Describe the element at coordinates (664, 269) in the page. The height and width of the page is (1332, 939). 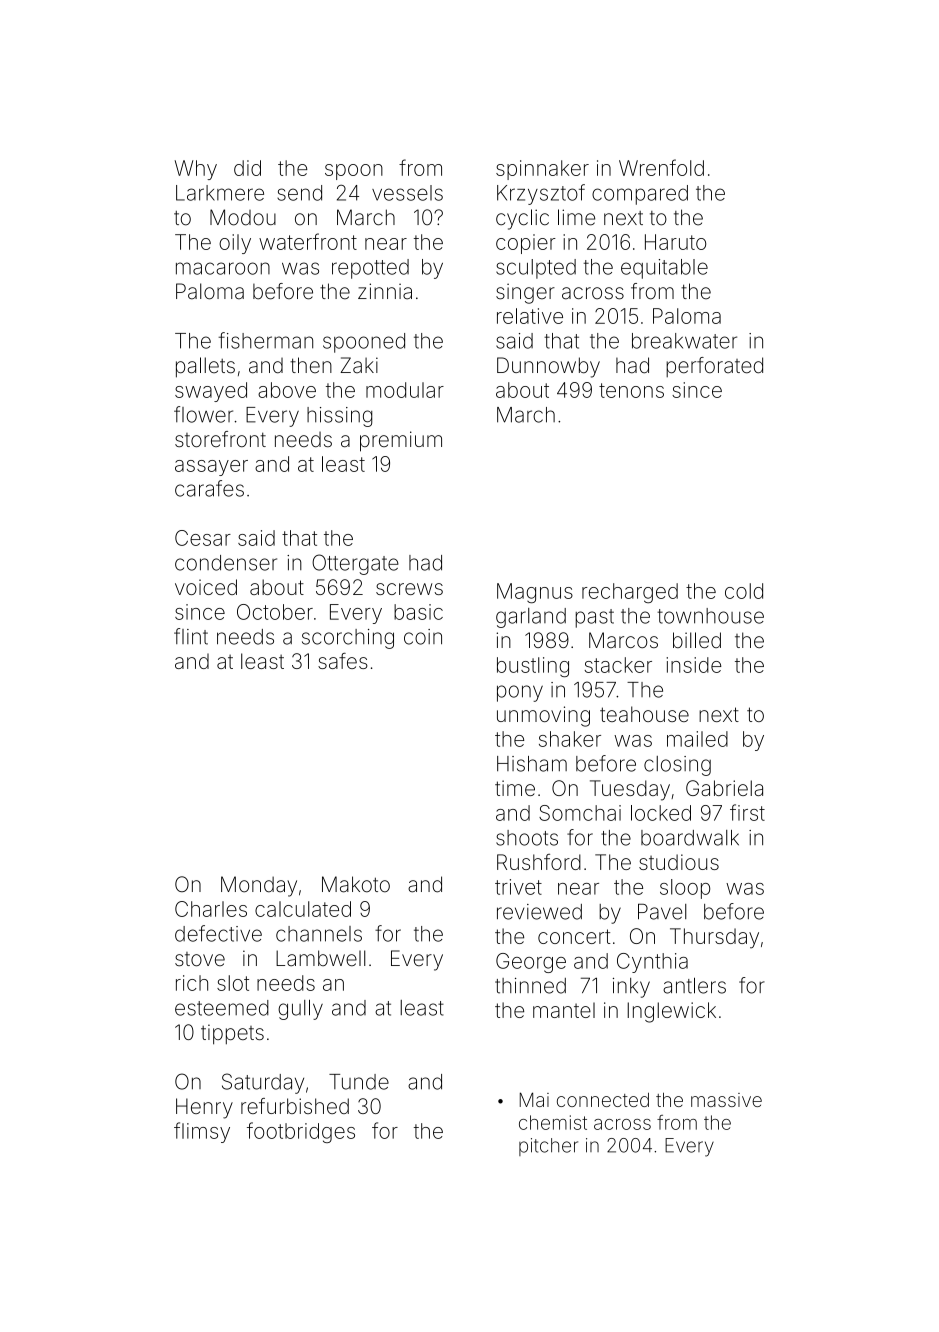
I see `equitable` at that location.
